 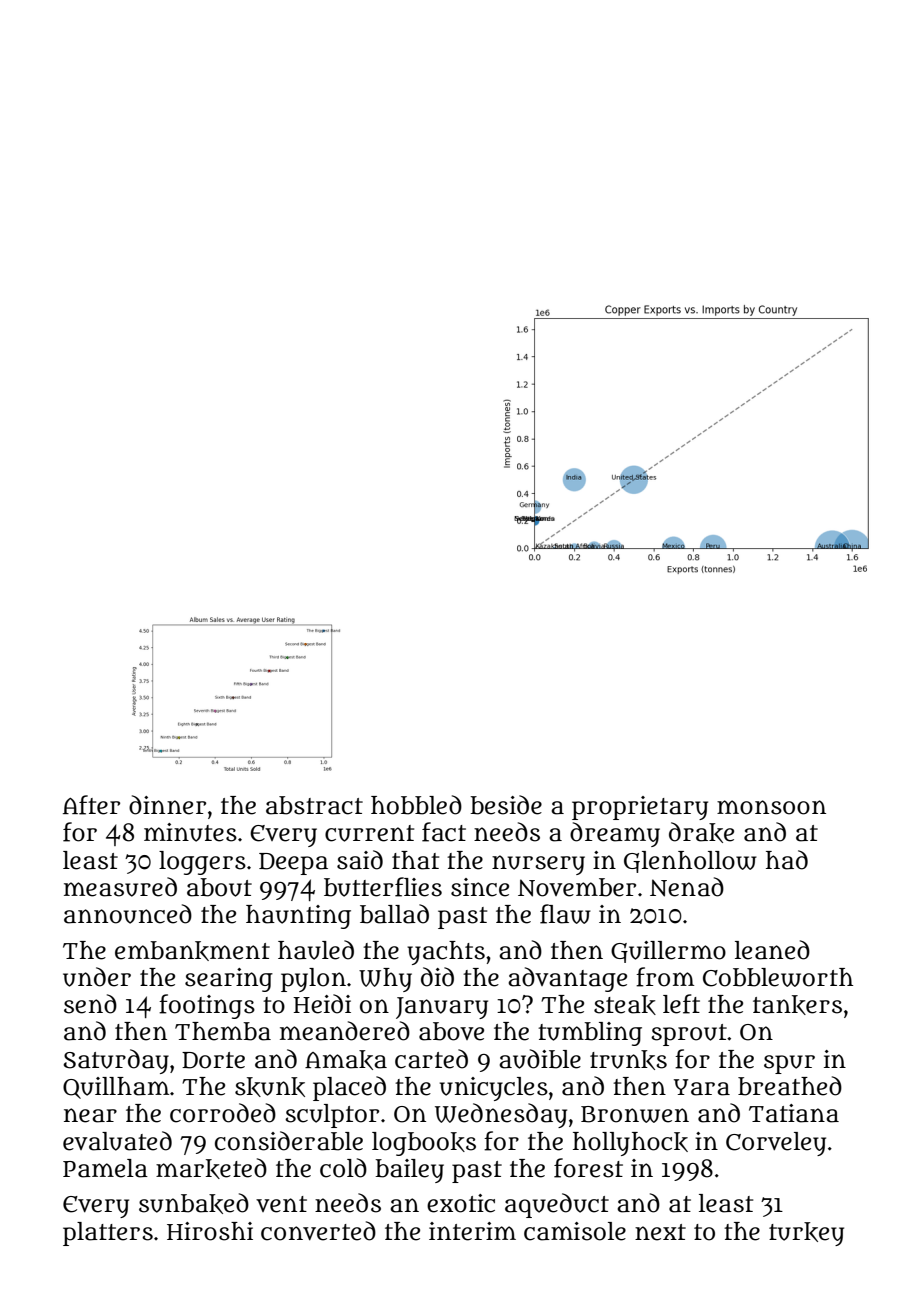 What do you see at coordinates (229, 980) in the screenshot?
I see `searing` at bounding box center [229, 980].
